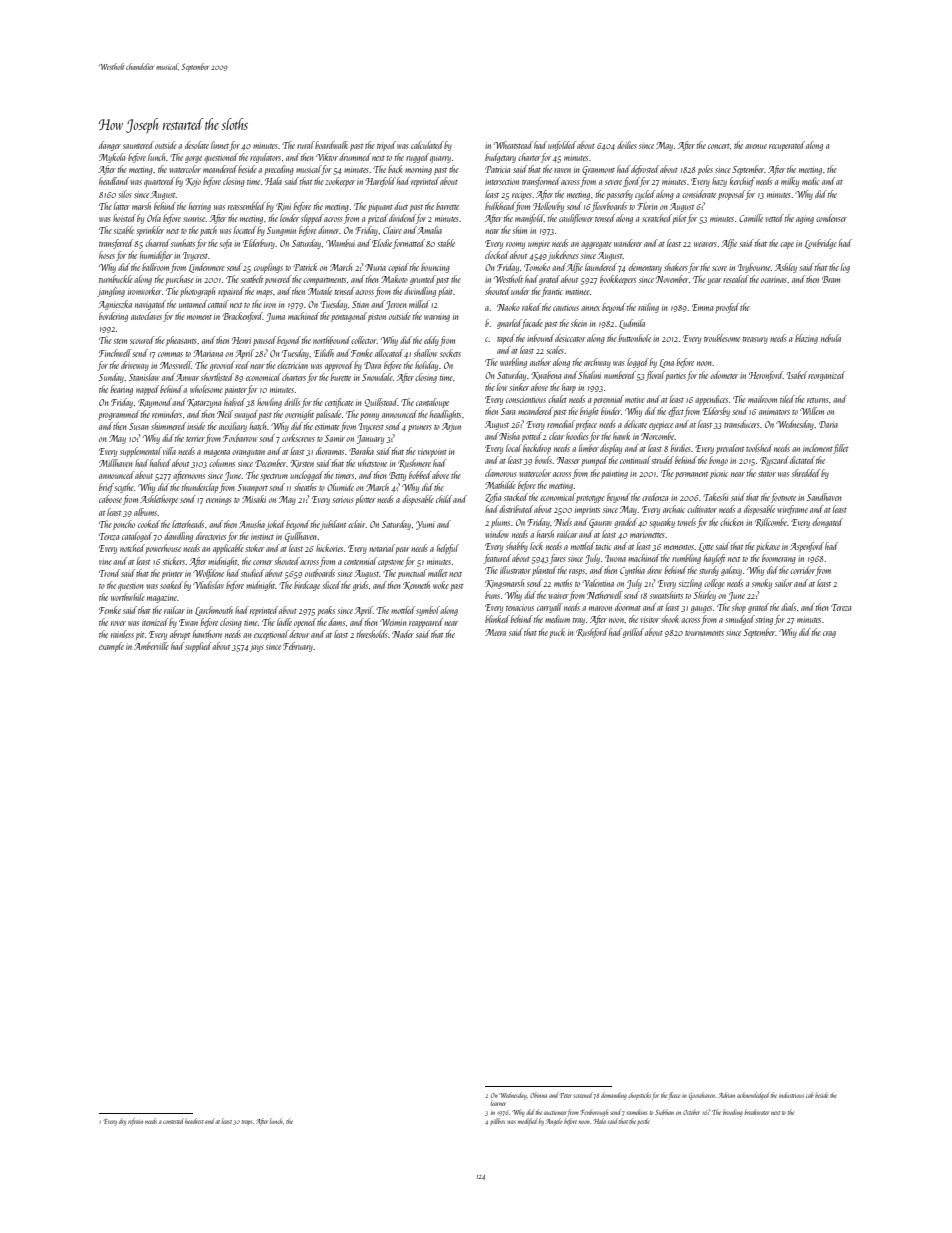  What do you see at coordinates (111, 647) in the image?
I see `example` at bounding box center [111, 647].
